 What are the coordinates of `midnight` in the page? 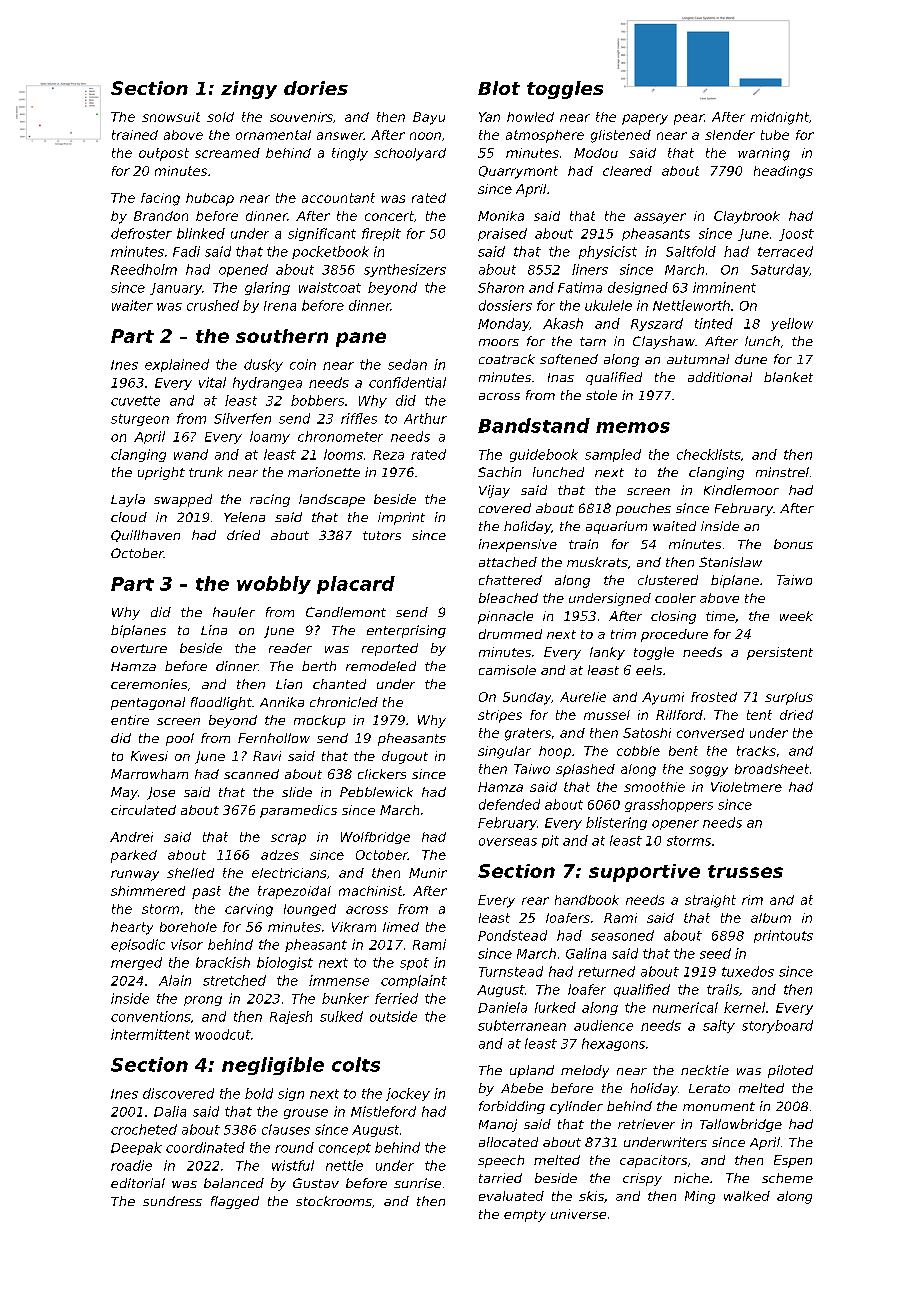 It's located at (780, 118).
